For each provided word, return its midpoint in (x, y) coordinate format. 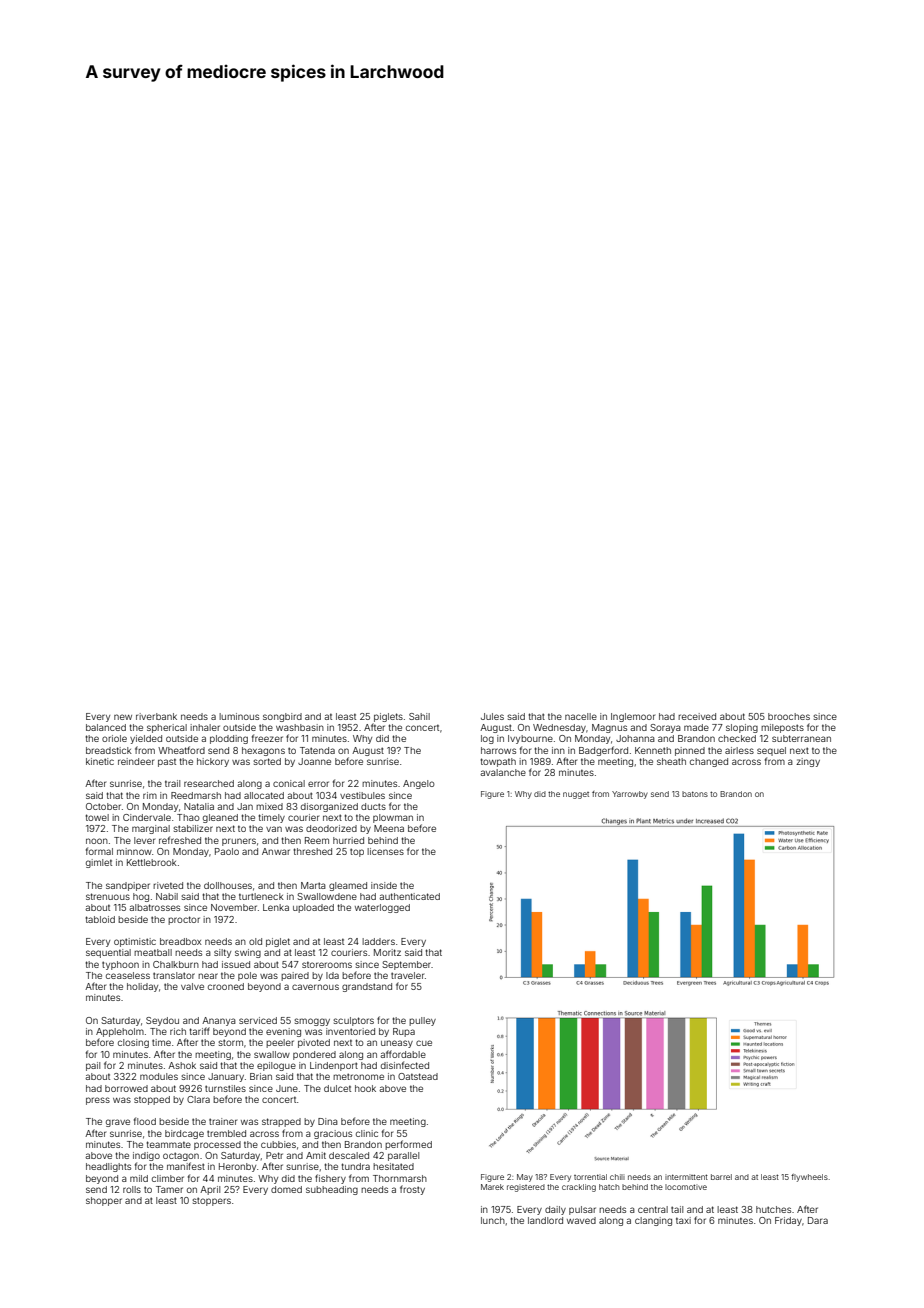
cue (424, 1043)
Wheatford (181, 750)
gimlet (99, 863)
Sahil (419, 716)
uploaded (313, 908)
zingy (808, 762)
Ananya (219, 1021)
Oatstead (418, 1076)
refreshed (180, 840)
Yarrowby (630, 795)
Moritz (387, 952)
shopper (104, 1201)
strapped (281, 1122)
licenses (385, 851)
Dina (328, 1121)
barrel (721, 1177)
